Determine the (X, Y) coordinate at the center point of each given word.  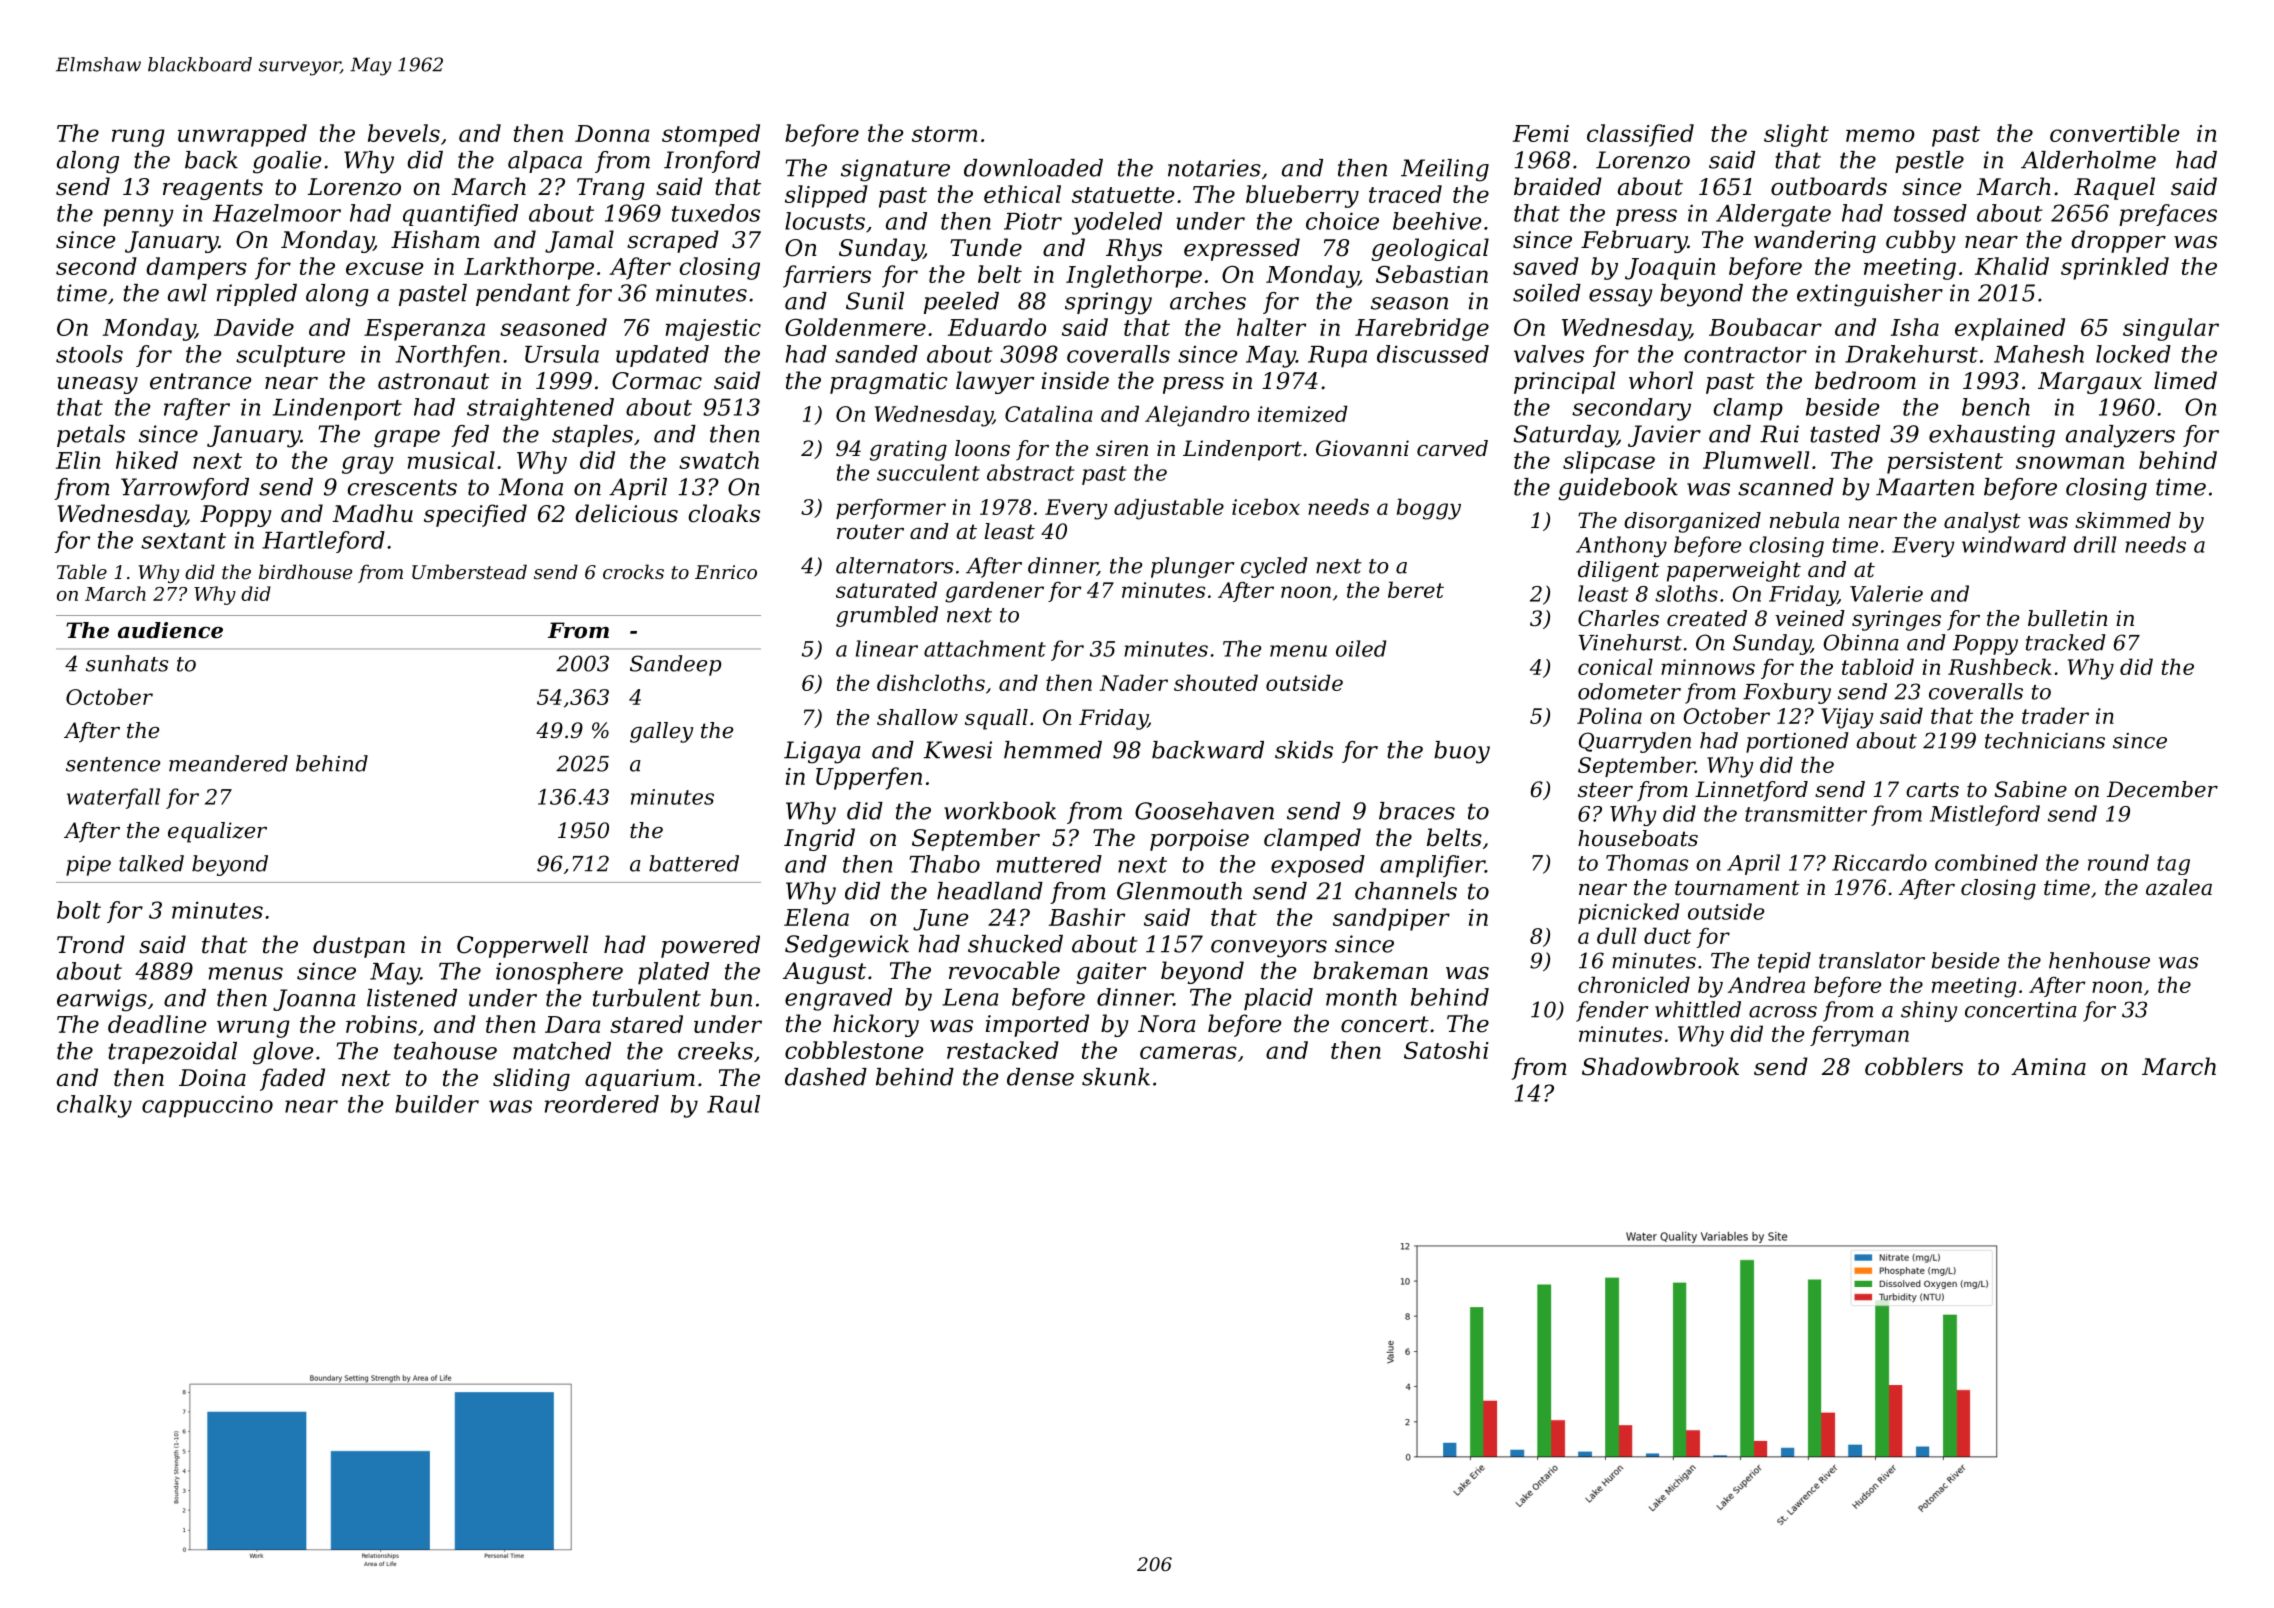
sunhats (127, 663)
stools (89, 354)
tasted (1845, 434)
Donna (612, 133)
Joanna (314, 1000)
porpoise (1199, 840)
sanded (876, 354)
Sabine (2031, 789)
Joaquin (1670, 269)
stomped (711, 135)
